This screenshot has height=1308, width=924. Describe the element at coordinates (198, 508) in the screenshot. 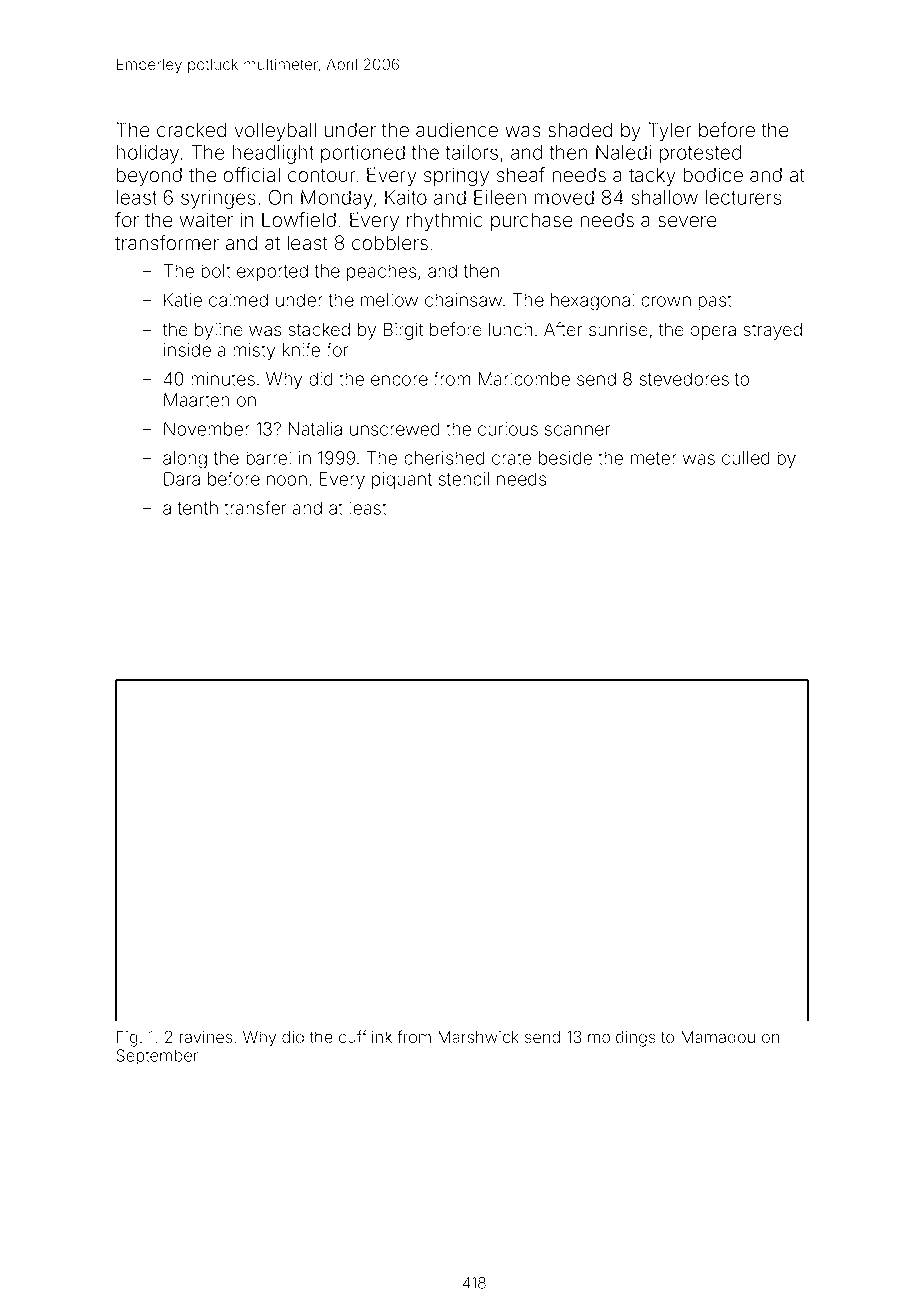

I see `tenth` at that location.
